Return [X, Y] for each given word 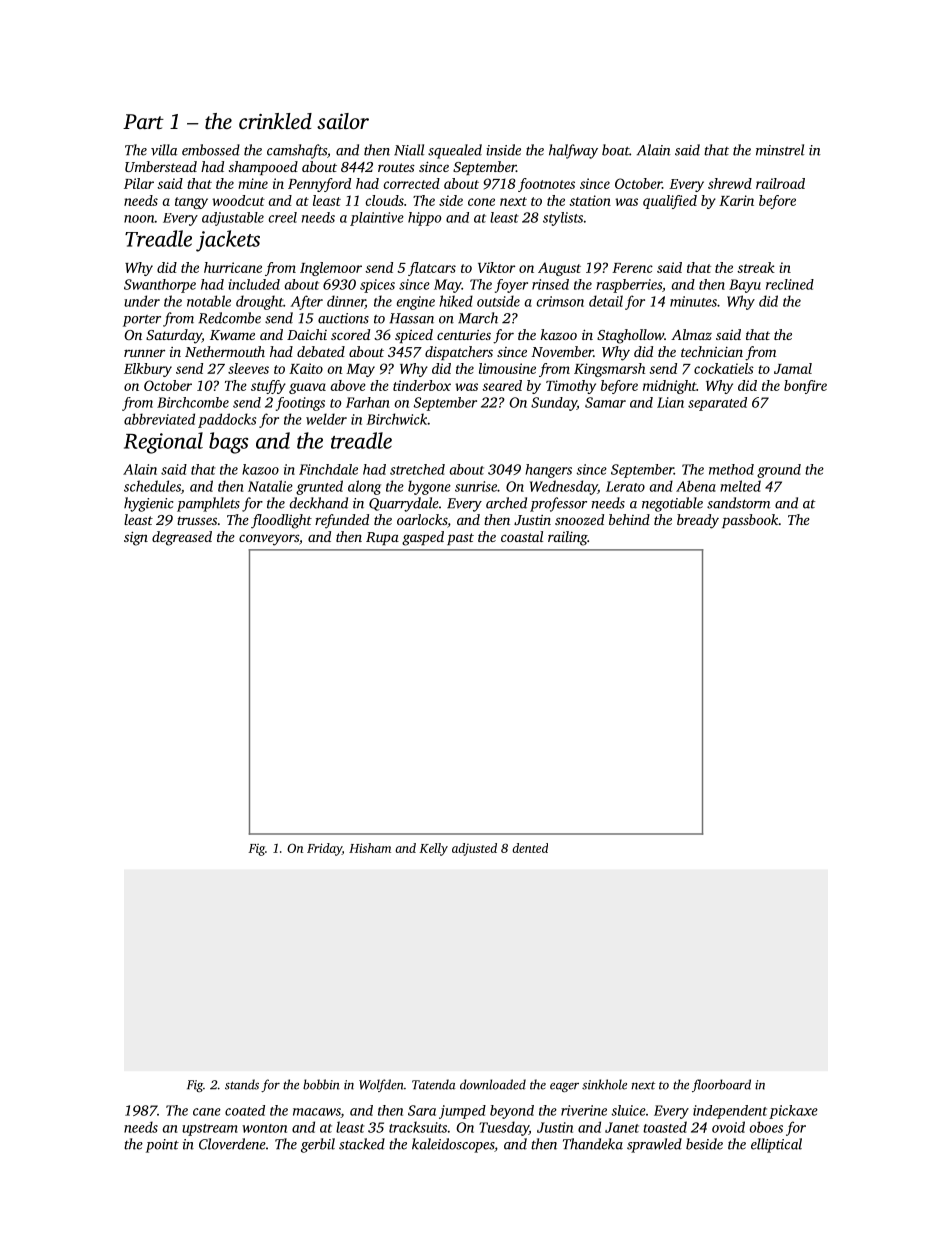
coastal [522, 536]
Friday [324, 849]
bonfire [805, 387]
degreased [182, 538]
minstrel [780, 150]
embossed [211, 150]
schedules [152, 486]
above [348, 385]
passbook [750, 521]
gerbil [318, 1145]
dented [530, 848]
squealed [455, 151]
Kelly [433, 849]
